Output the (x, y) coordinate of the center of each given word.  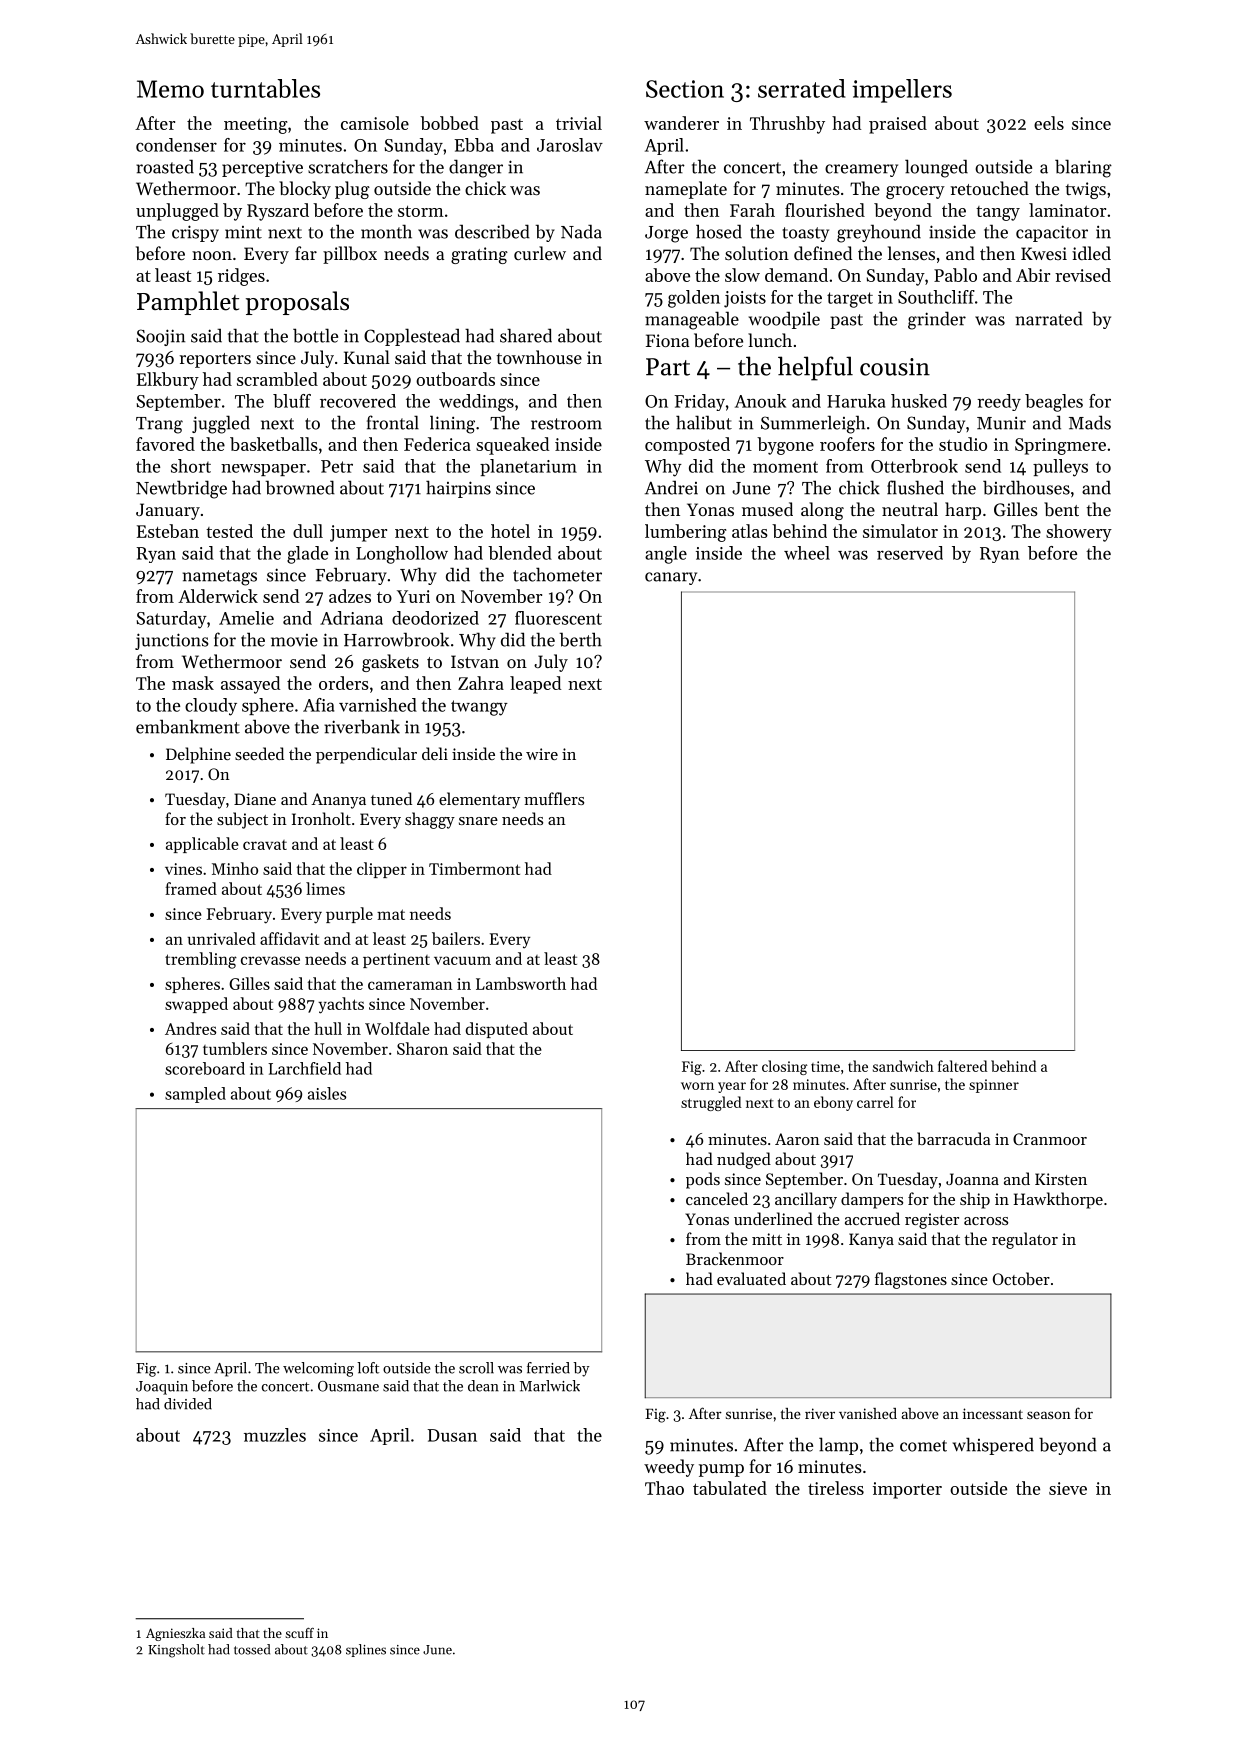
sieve (1068, 1488)
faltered (962, 1066)
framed (191, 888)
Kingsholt (176, 1651)
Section (685, 89)
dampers (872, 1200)
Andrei (671, 487)
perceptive (262, 168)
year (732, 1087)
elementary (479, 800)
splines (366, 1650)
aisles (327, 1093)
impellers (902, 91)
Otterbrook (914, 466)
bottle (315, 335)
